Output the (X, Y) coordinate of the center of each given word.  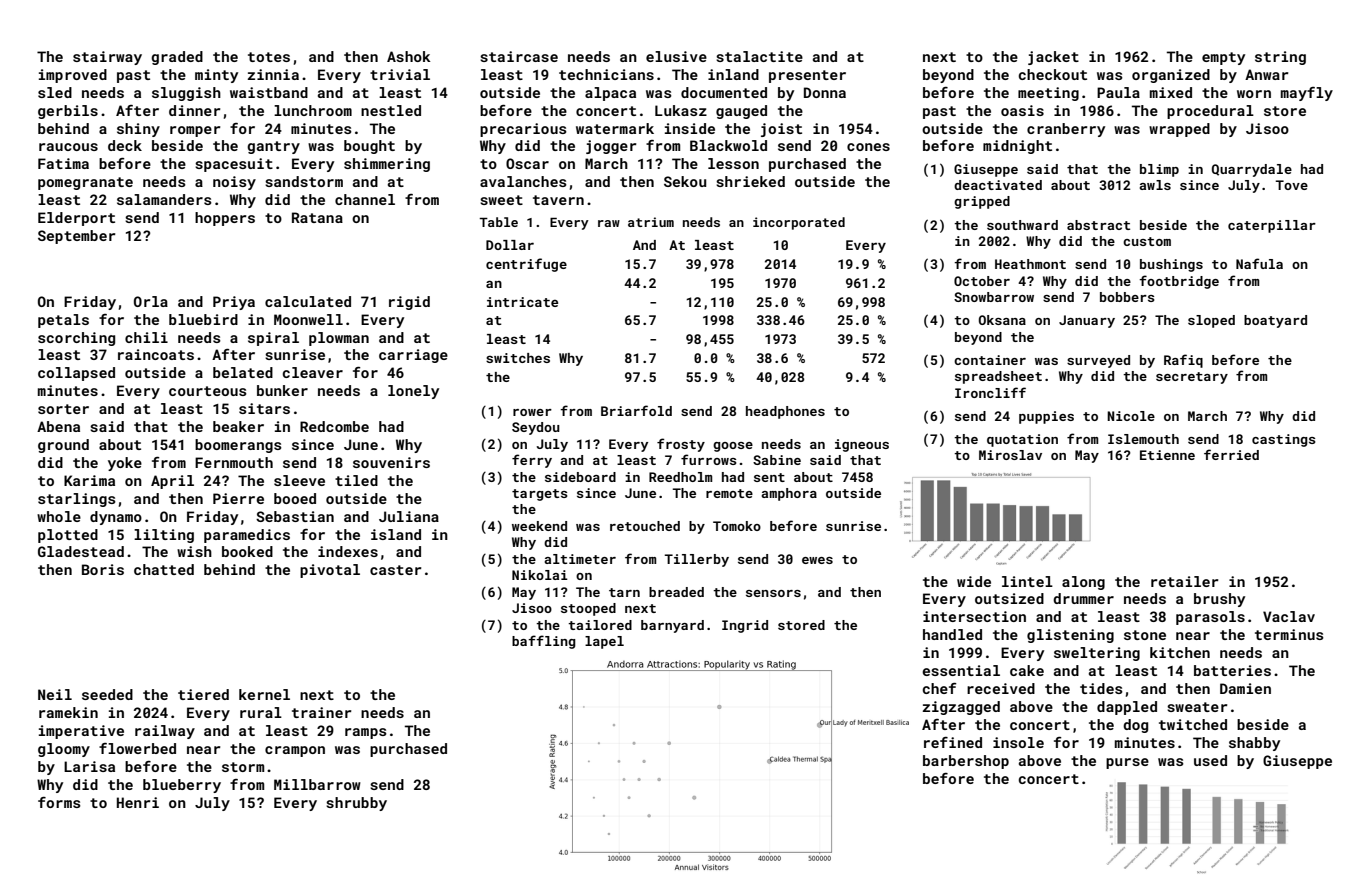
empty (1223, 58)
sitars (264, 408)
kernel (264, 694)
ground (63, 446)
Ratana (317, 217)
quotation (1022, 440)
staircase (519, 56)
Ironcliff (990, 392)
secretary (1192, 378)
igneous (862, 445)
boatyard (1275, 321)
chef (939, 688)
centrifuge (526, 265)
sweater (1197, 707)
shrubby (356, 804)
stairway (107, 58)
